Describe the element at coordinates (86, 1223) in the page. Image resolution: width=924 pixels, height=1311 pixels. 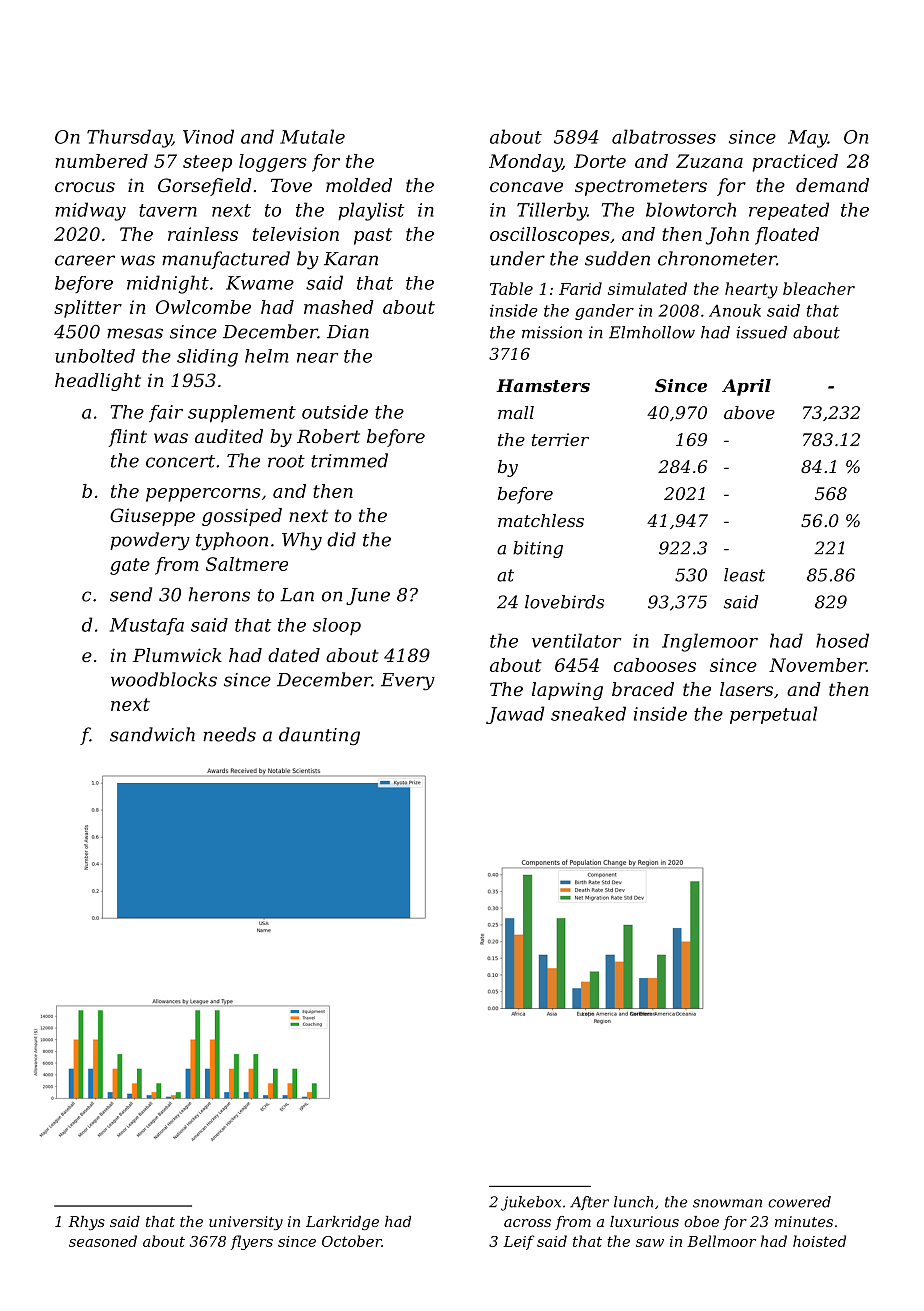
I see `Rhys` at that location.
